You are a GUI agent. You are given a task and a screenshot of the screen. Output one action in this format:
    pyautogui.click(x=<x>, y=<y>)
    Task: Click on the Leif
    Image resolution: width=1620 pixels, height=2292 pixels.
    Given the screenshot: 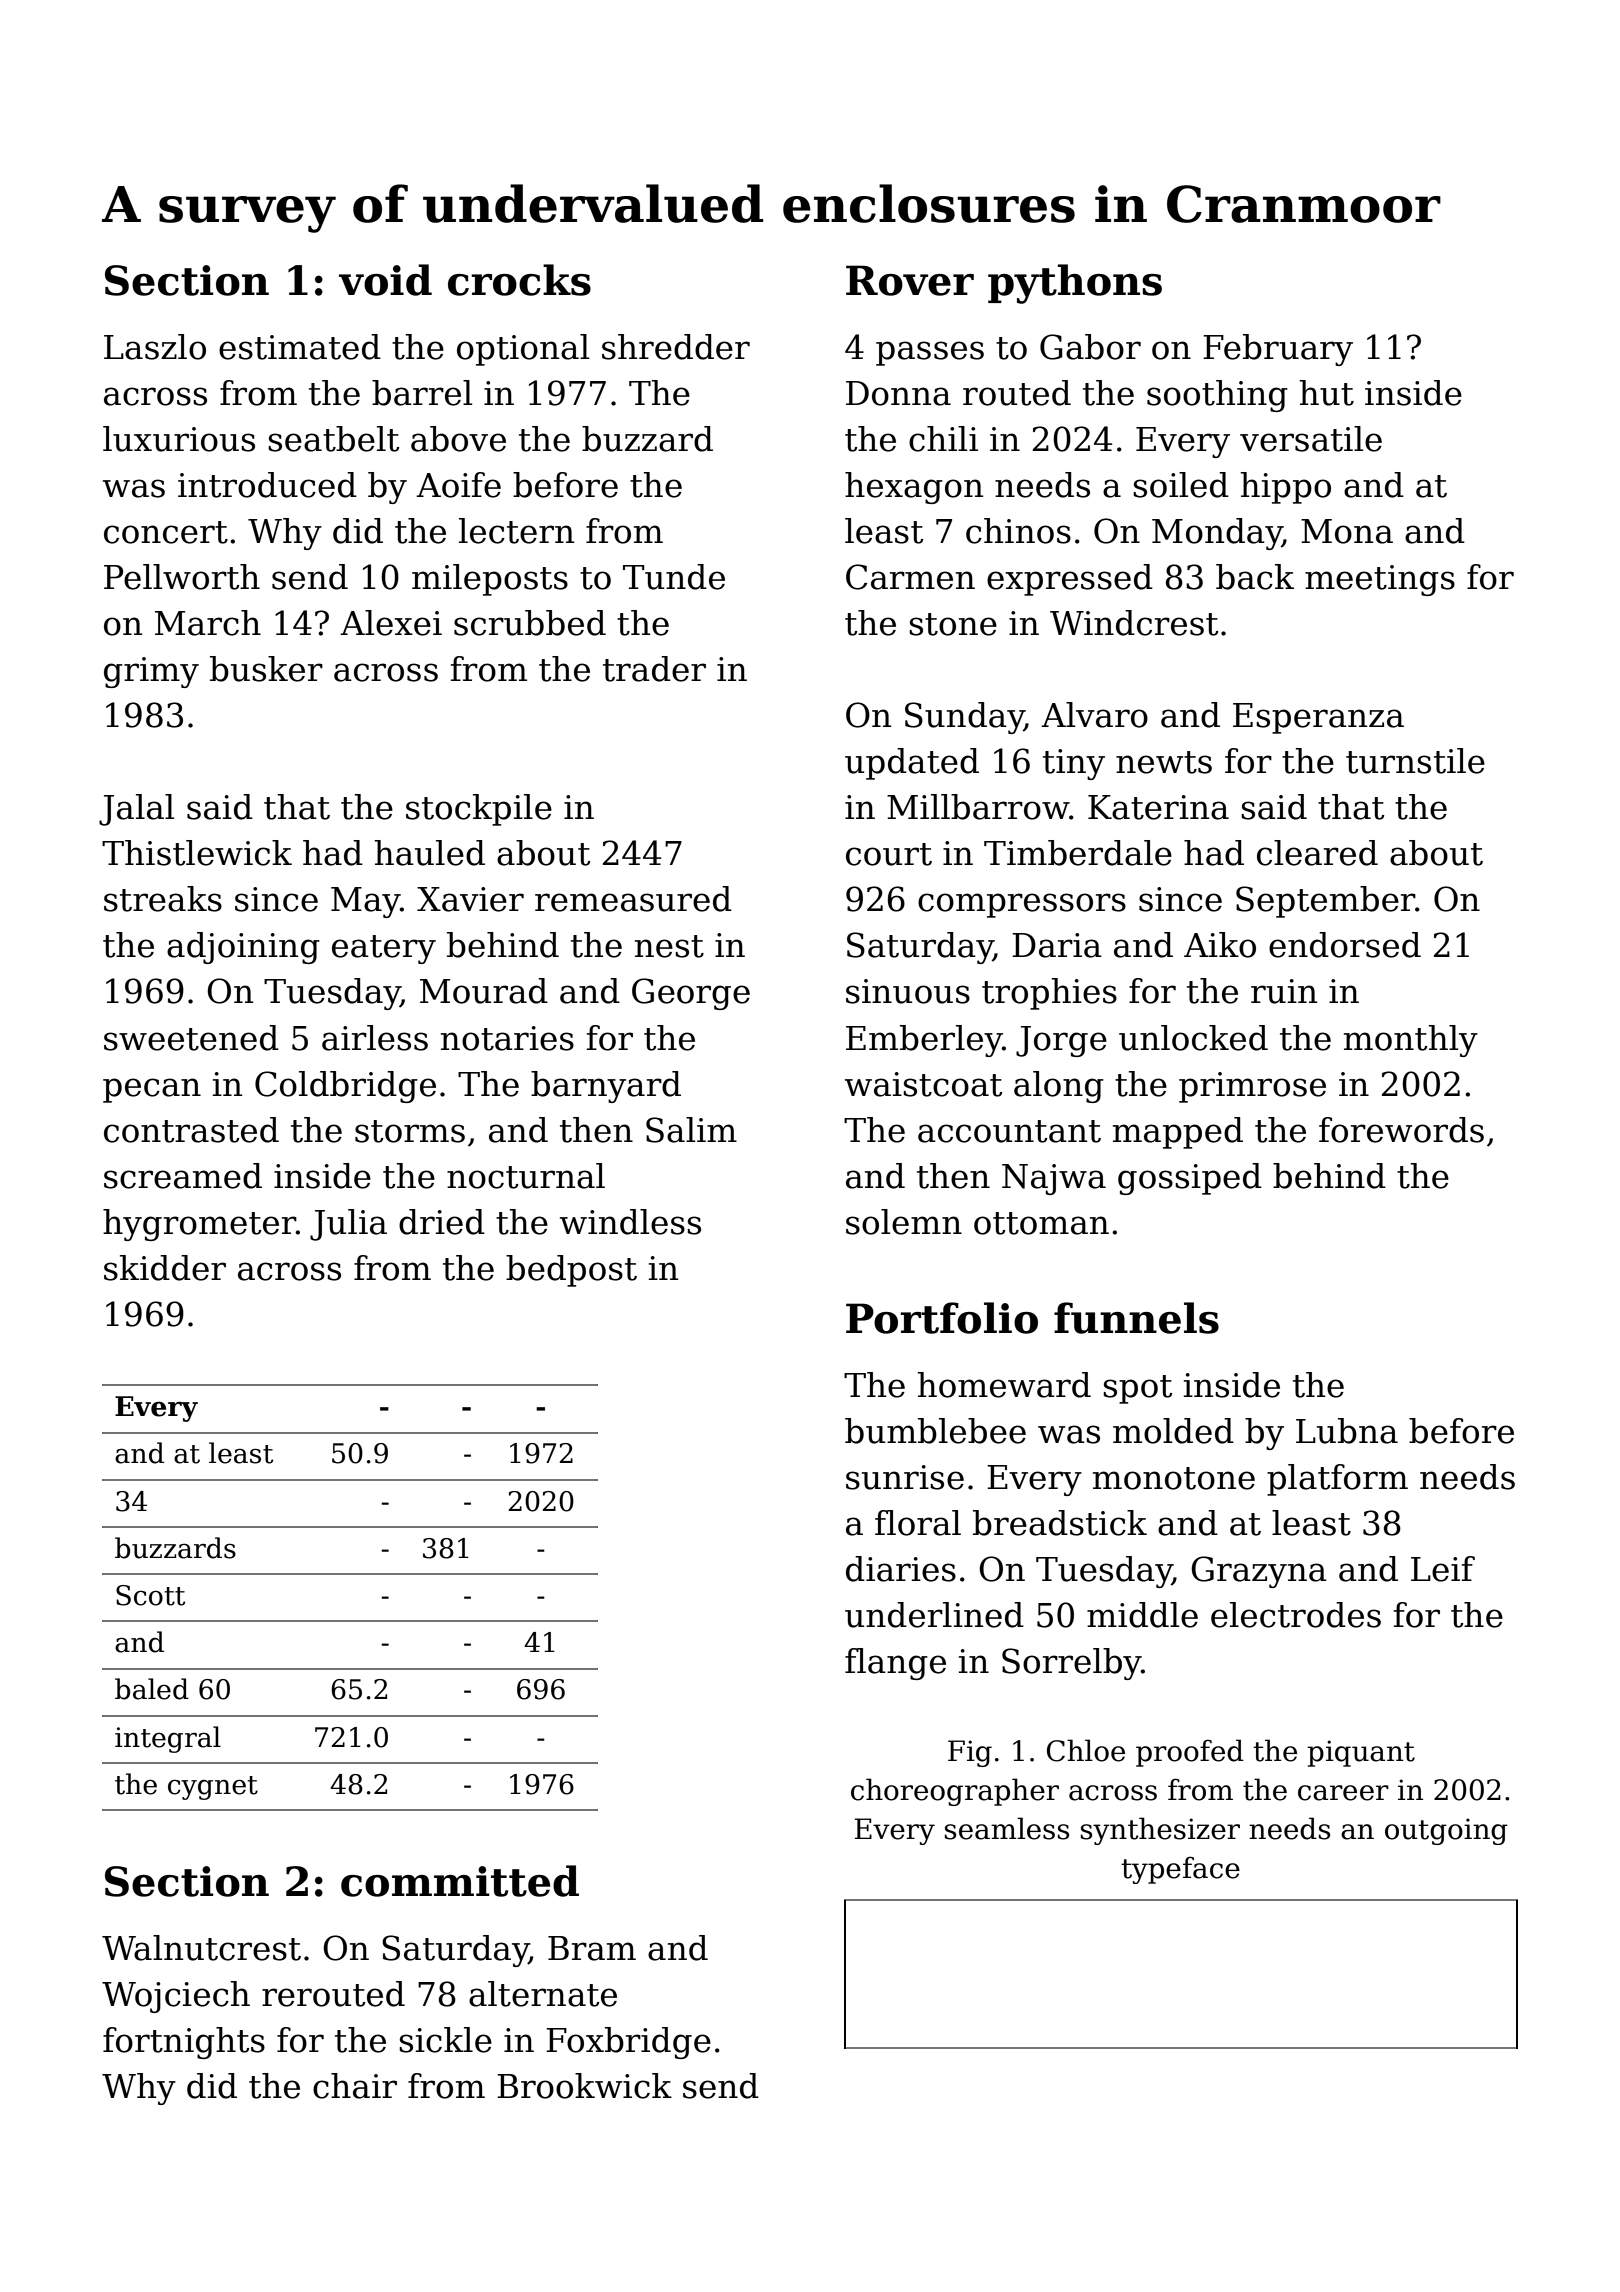 What is the action you would take?
    pyautogui.click(x=1443, y=1569)
